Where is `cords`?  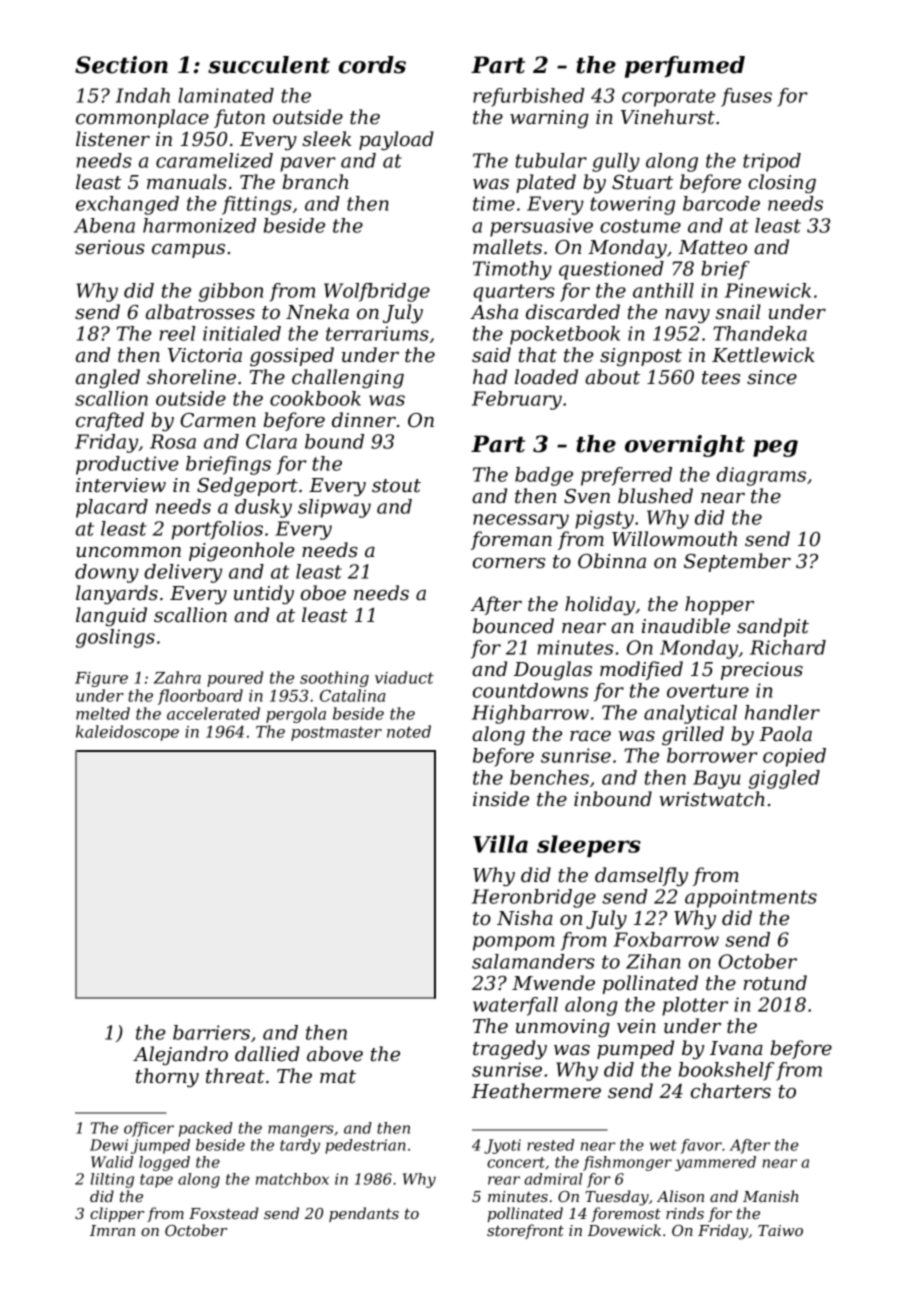
cords is located at coordinates (372, 65).
